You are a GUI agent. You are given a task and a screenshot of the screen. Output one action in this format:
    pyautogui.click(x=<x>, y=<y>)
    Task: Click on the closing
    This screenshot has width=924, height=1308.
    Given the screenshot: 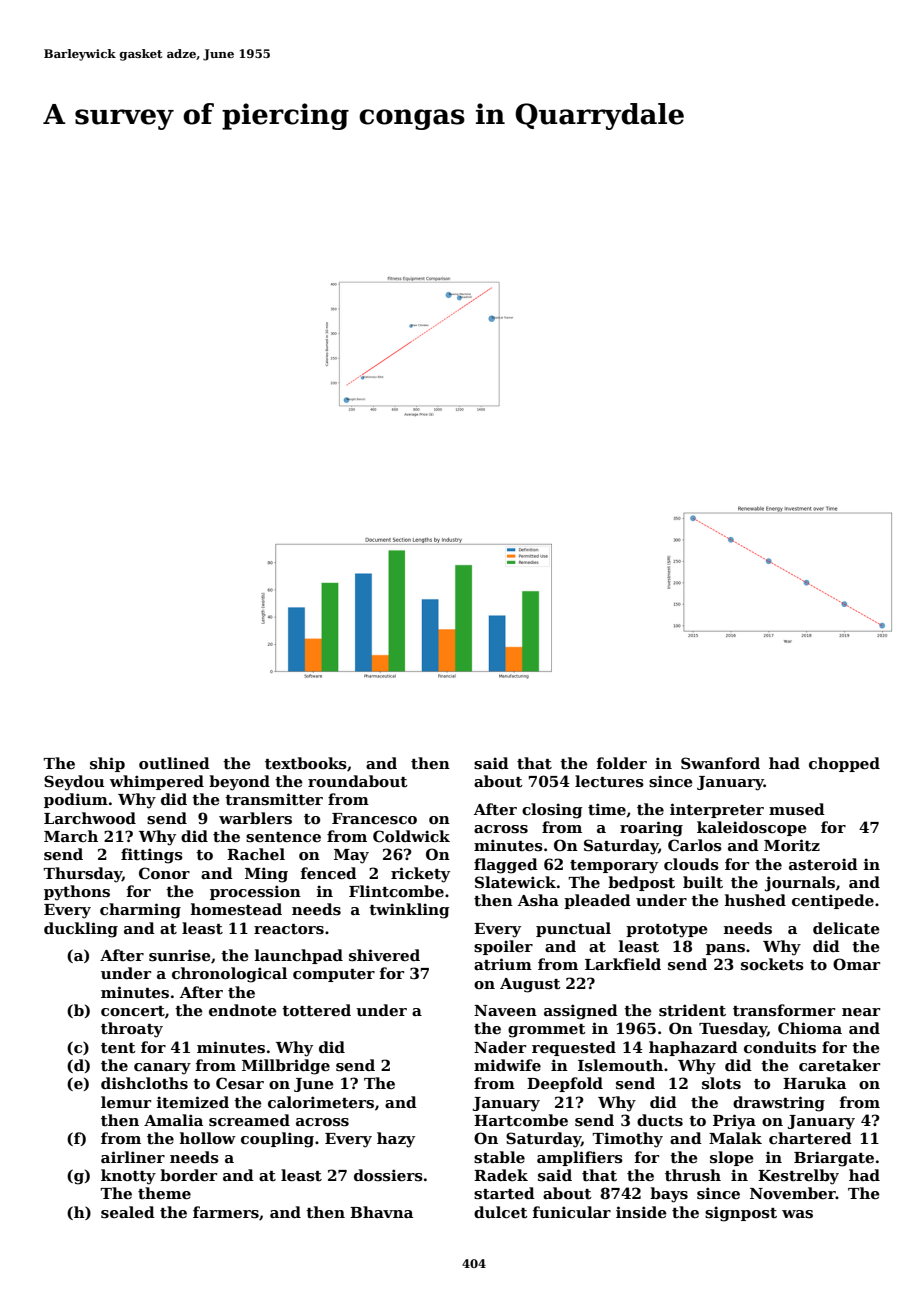 What is the action you would take?
    pyautogui.click(x=552, y=811)
